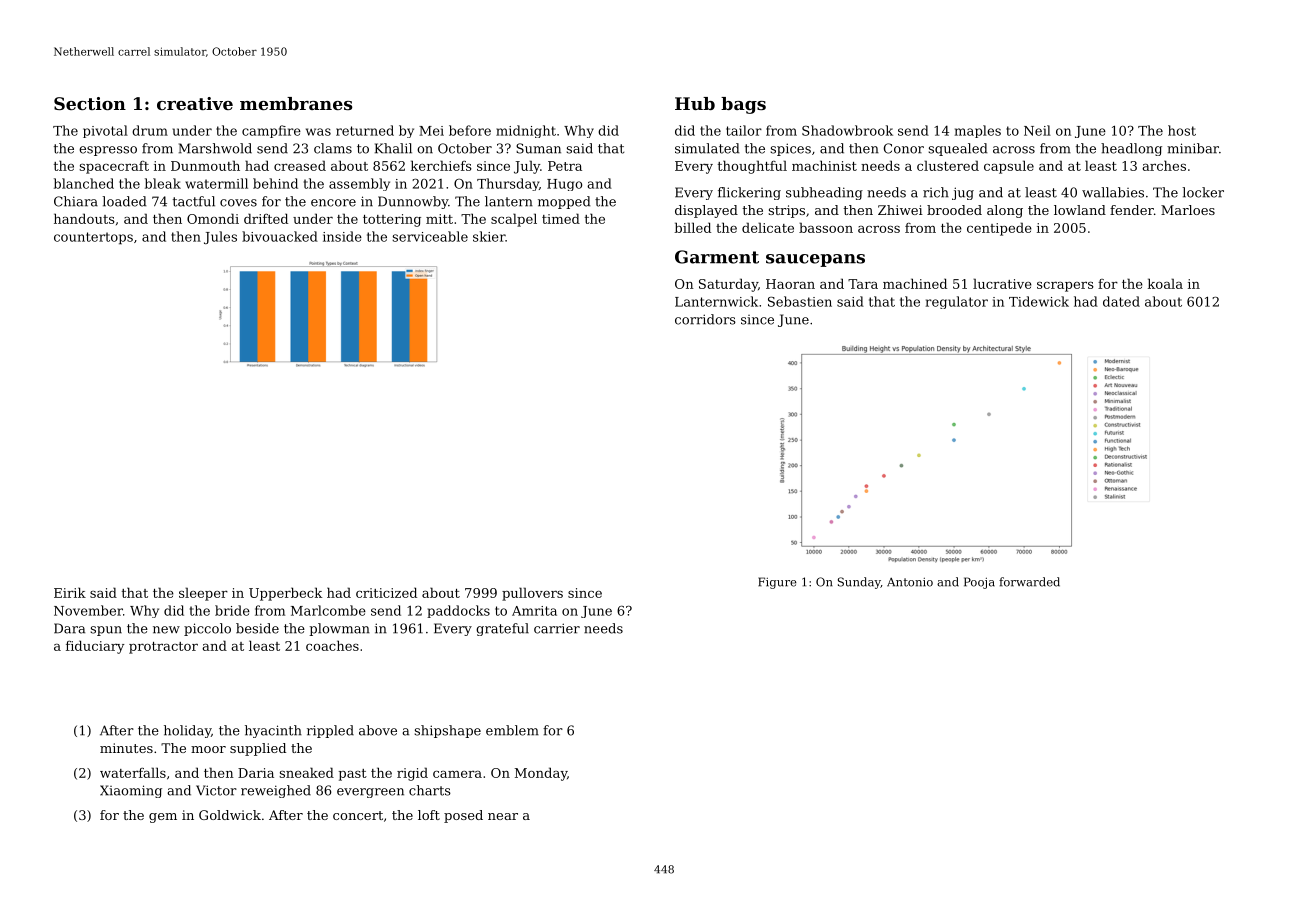 The width and height of the screenshot is (1308, 924). I want to click on host, so click(1182, 130).
